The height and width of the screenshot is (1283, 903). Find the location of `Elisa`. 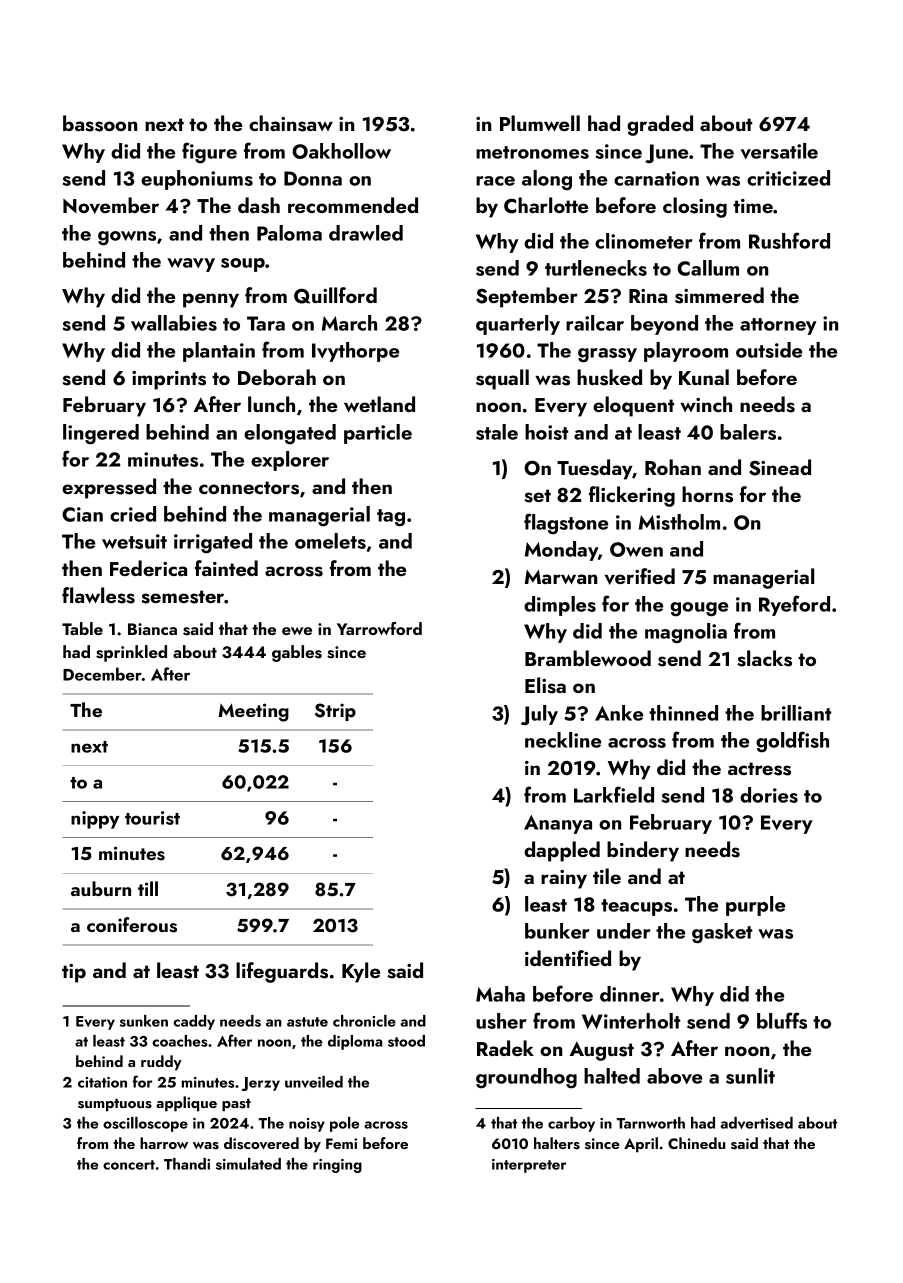

Elisa is located at coordinates (545, 685).
